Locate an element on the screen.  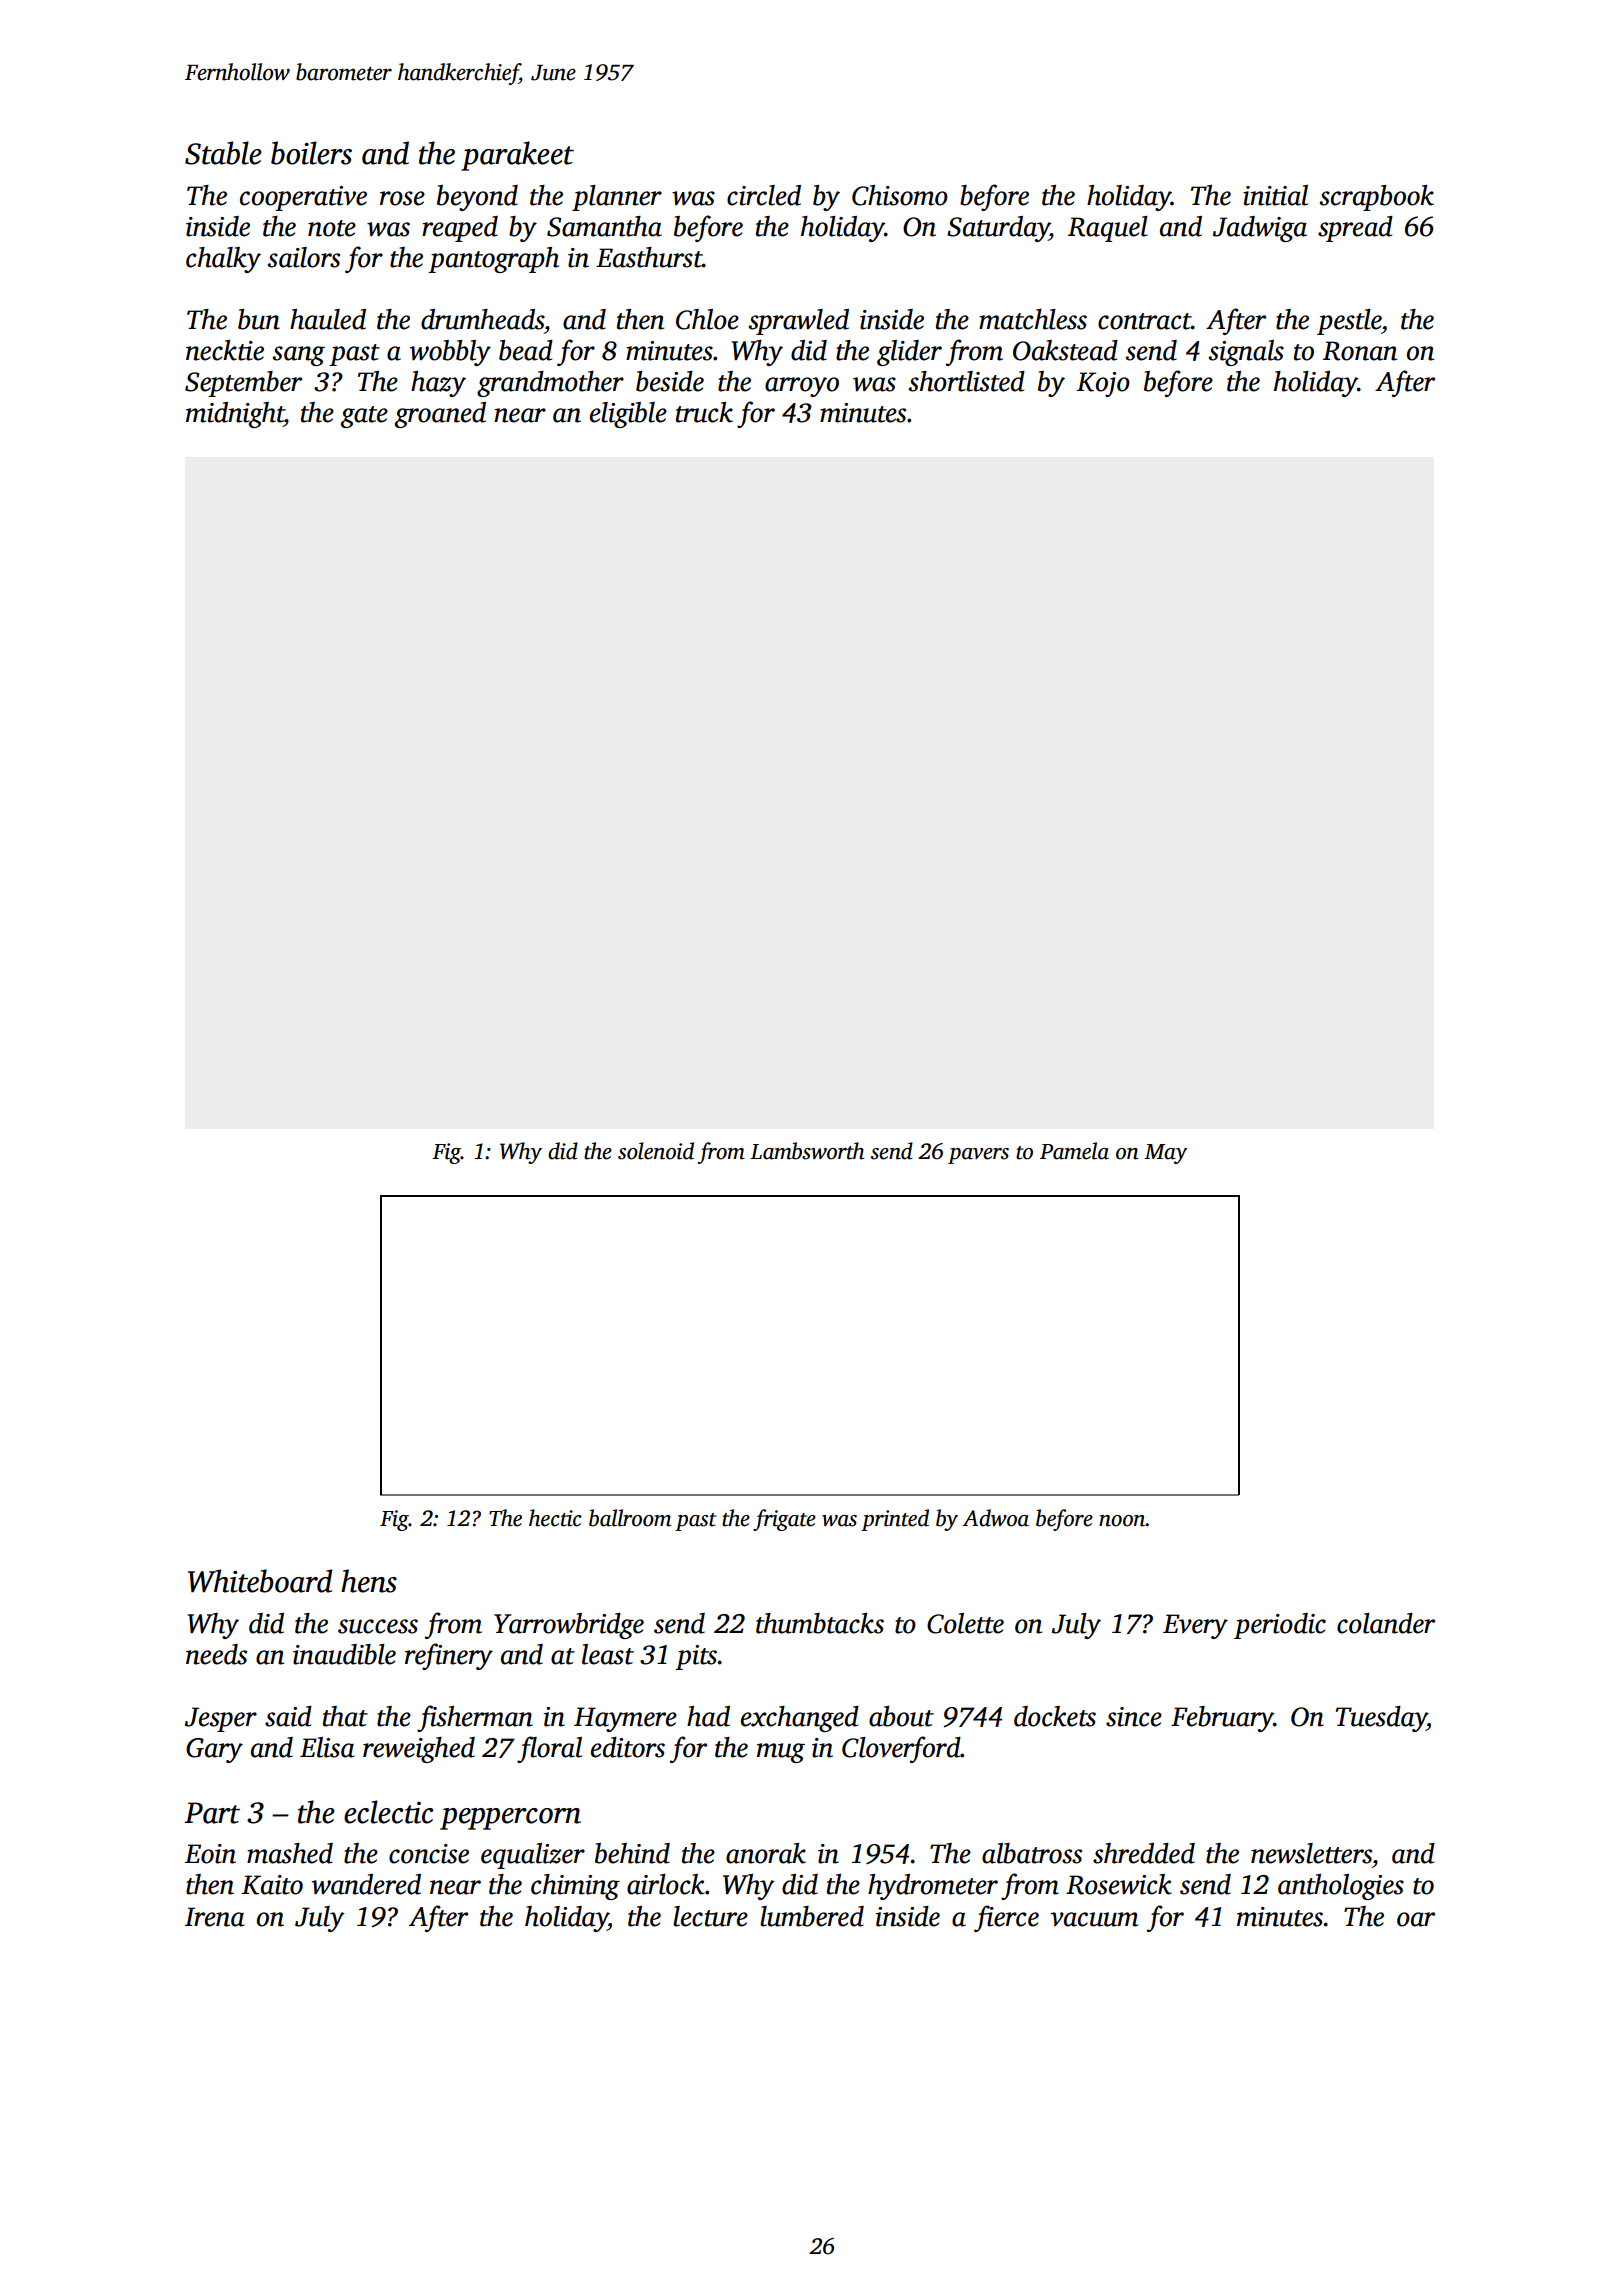
initial is located at coordinates (1275, 195).
